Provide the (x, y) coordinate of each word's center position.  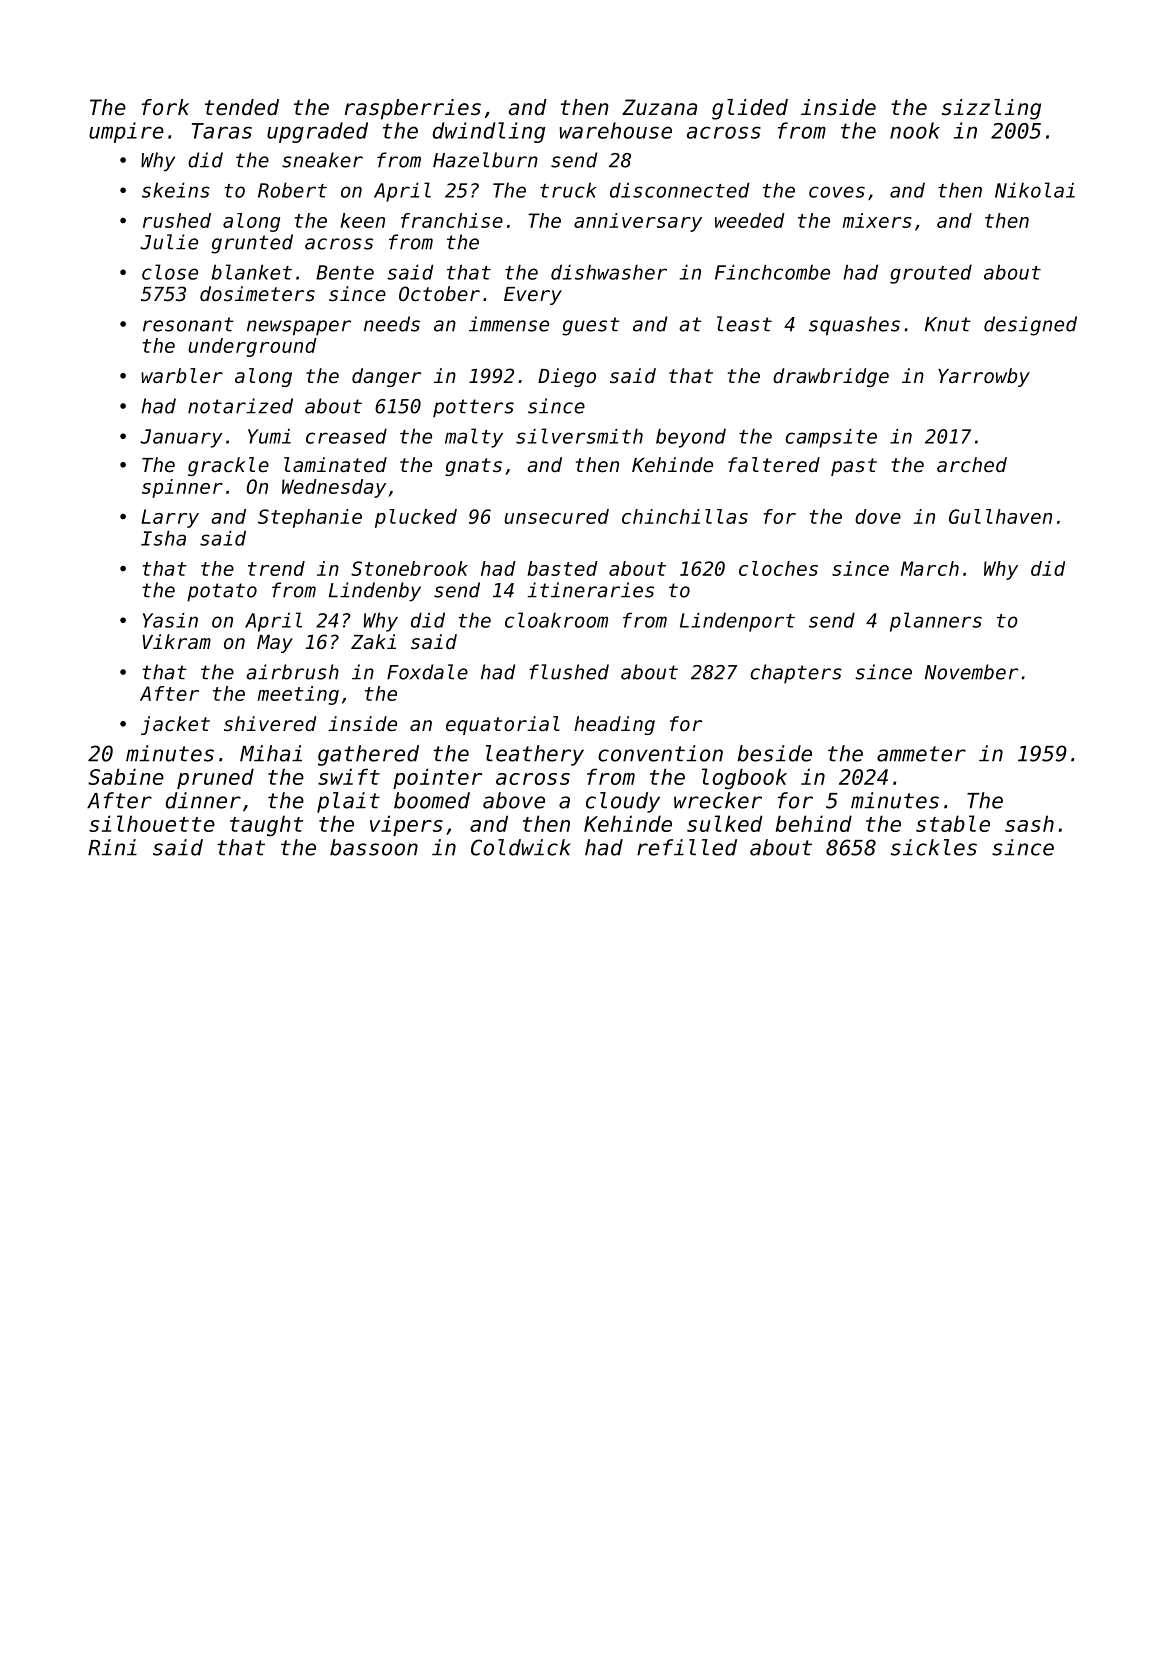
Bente (345, 272)
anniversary (638, 222)
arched (972, 465)
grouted (931, 274)
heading (614, 725)
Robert (292, 190)
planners (936, 622)
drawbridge (831, 377)
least (744, 324)
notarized (240, 406)
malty (474, 438)
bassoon (374, 847)
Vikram (176, 641)
